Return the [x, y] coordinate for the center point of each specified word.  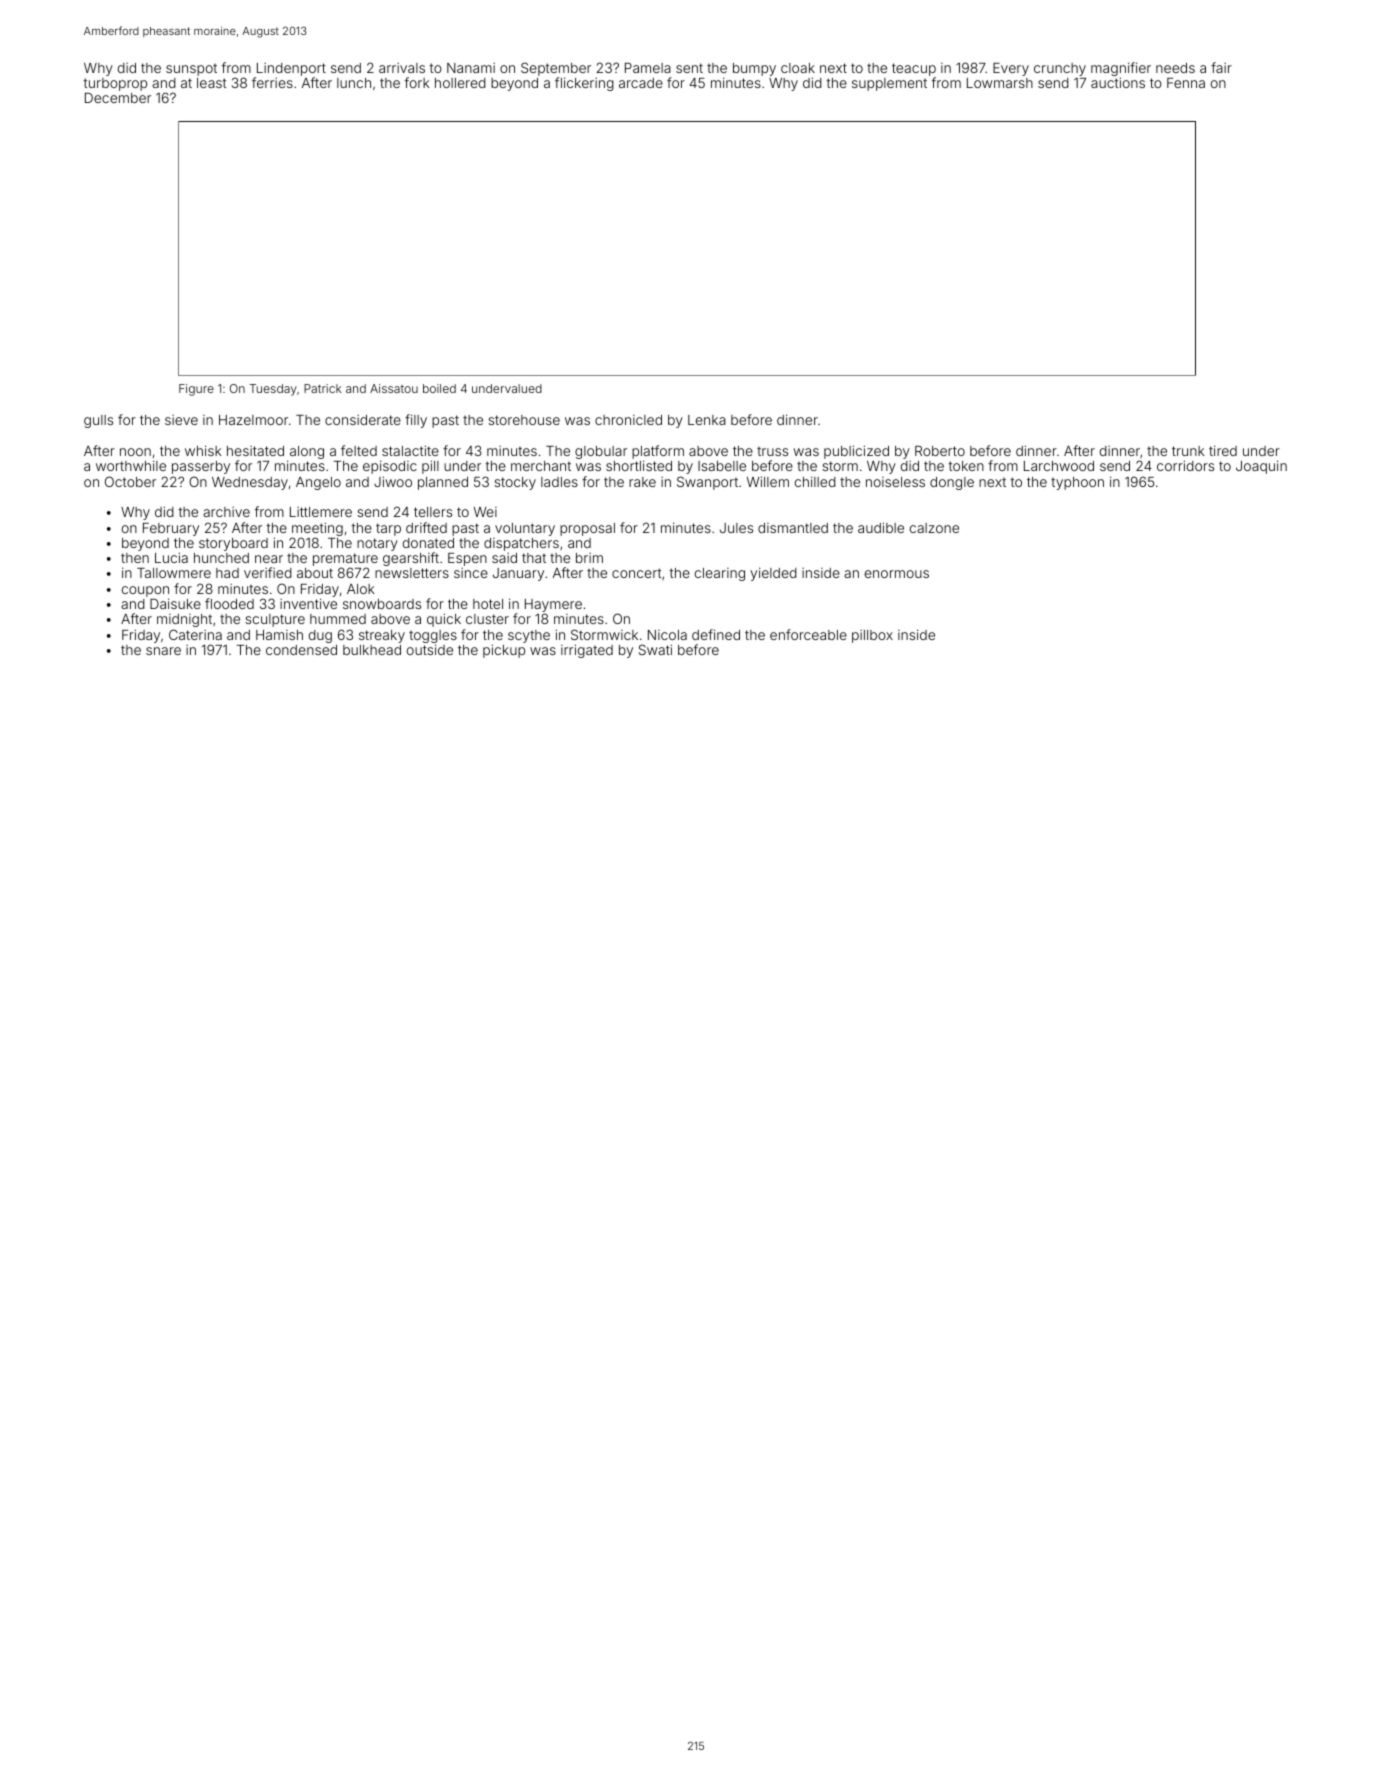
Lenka [707, 420]
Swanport [707, 483]
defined [716, 634]
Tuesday [273, 390]
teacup [914, 69]
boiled [439, 388]
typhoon [1077, 483]
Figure [196, 390]
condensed [301, 650]
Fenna [1186, 83]
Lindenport [291, 69]
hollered [460, 83]
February [171, 529]
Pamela [648, 68]
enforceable [808, 634]
